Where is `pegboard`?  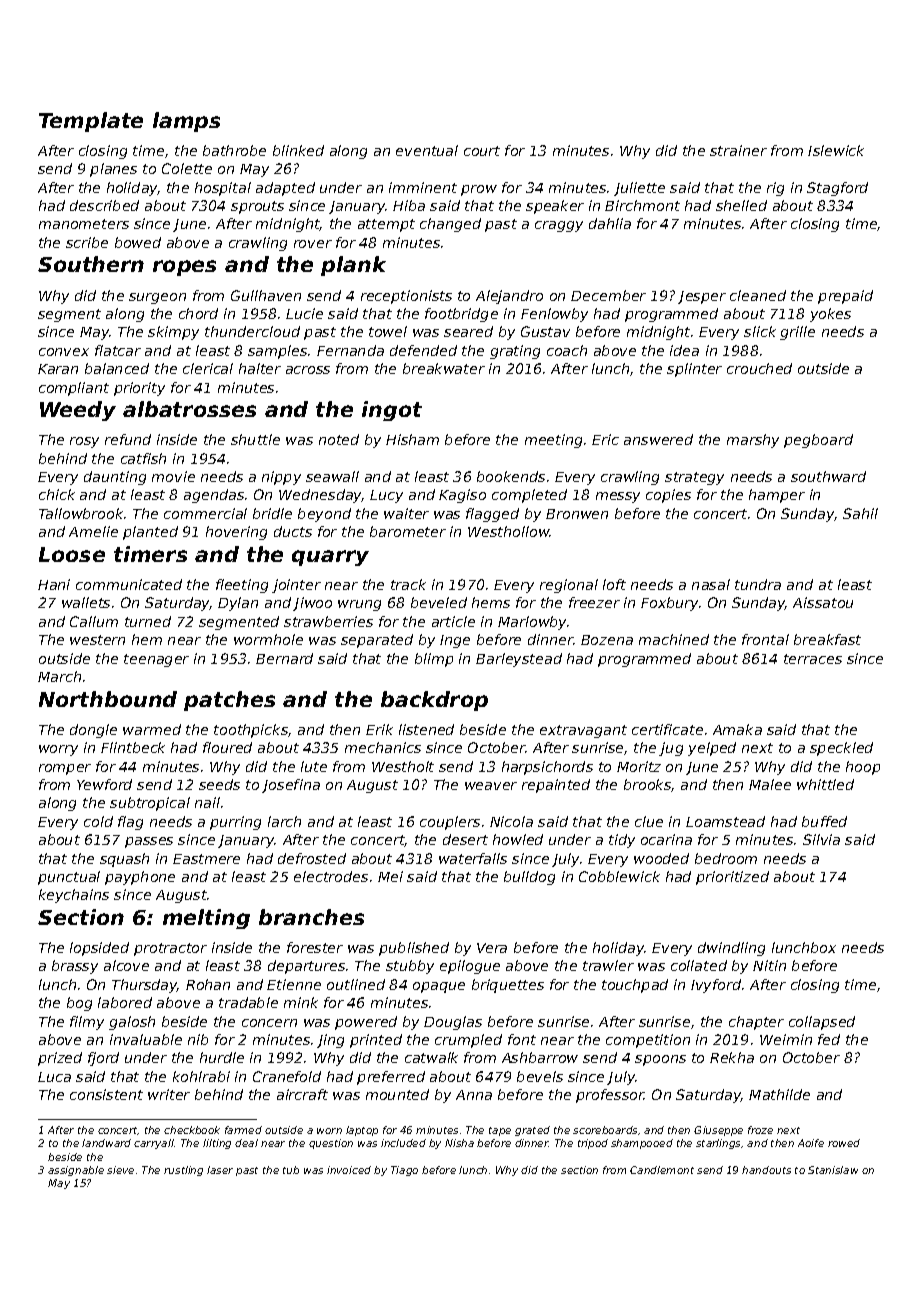
pegboard is located at coordinates (818, 441).
